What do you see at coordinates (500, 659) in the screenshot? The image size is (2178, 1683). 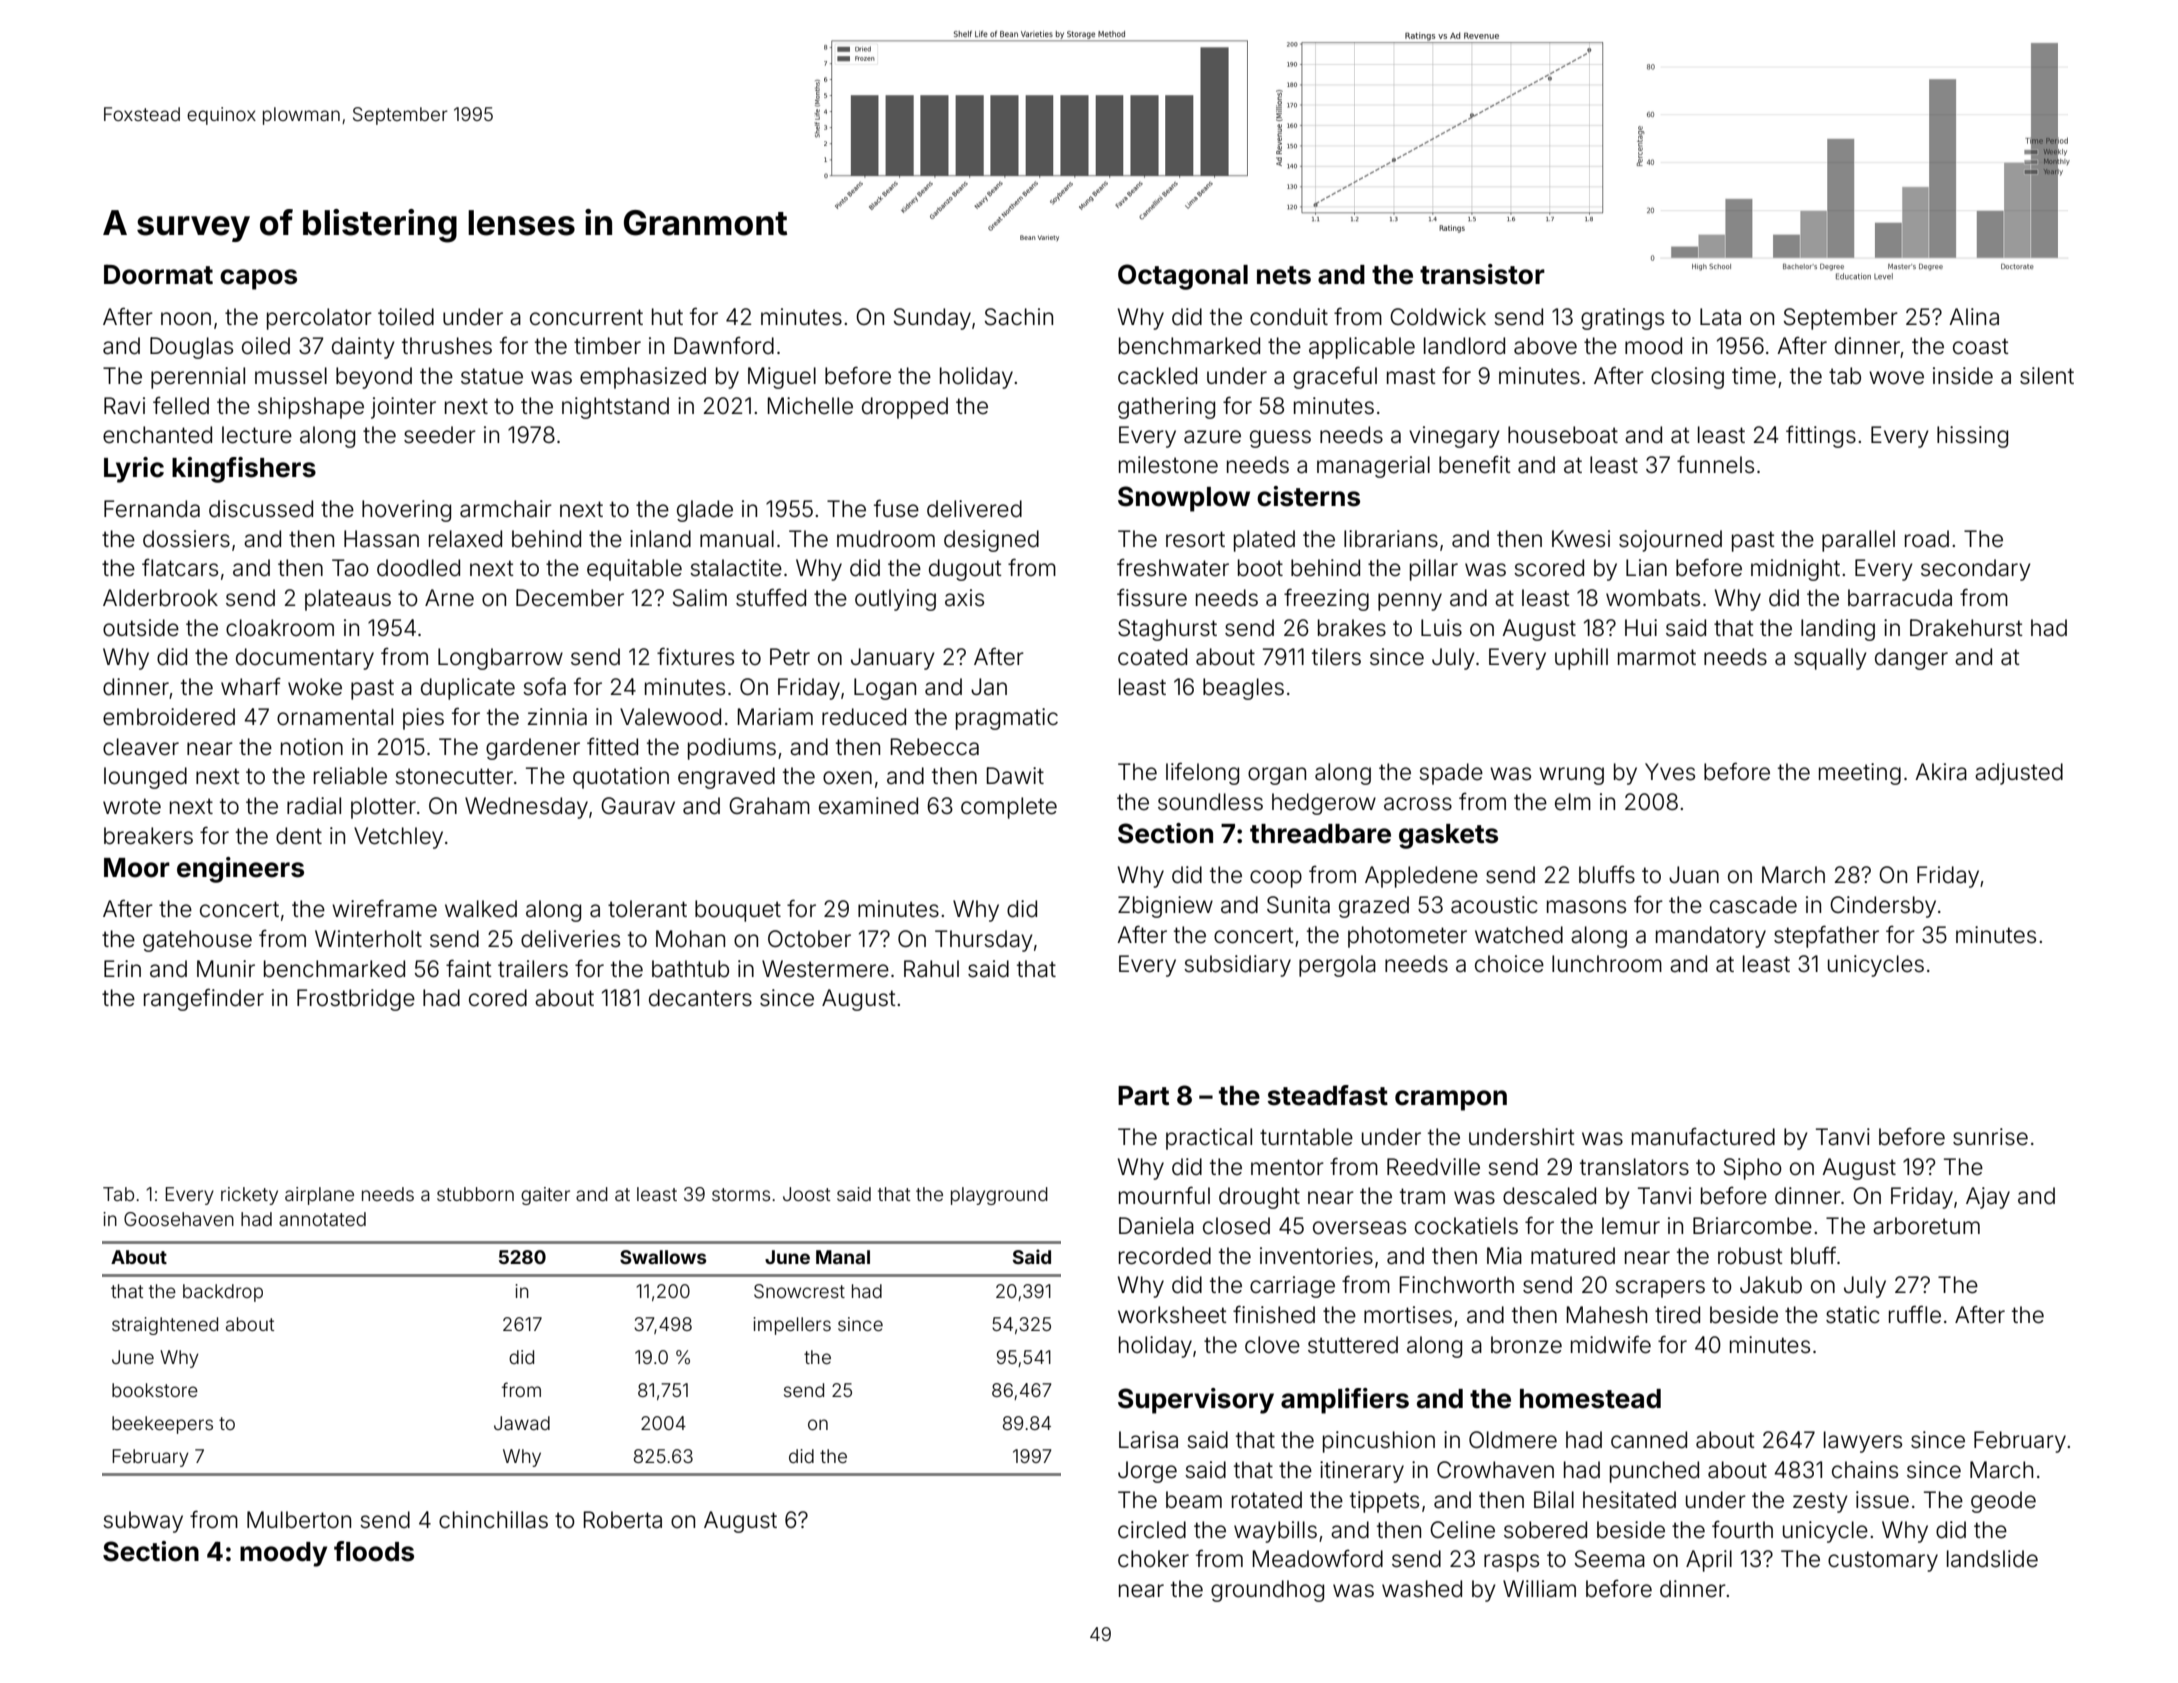 I see `Longbarrow` at bounding box center [500, 659].
